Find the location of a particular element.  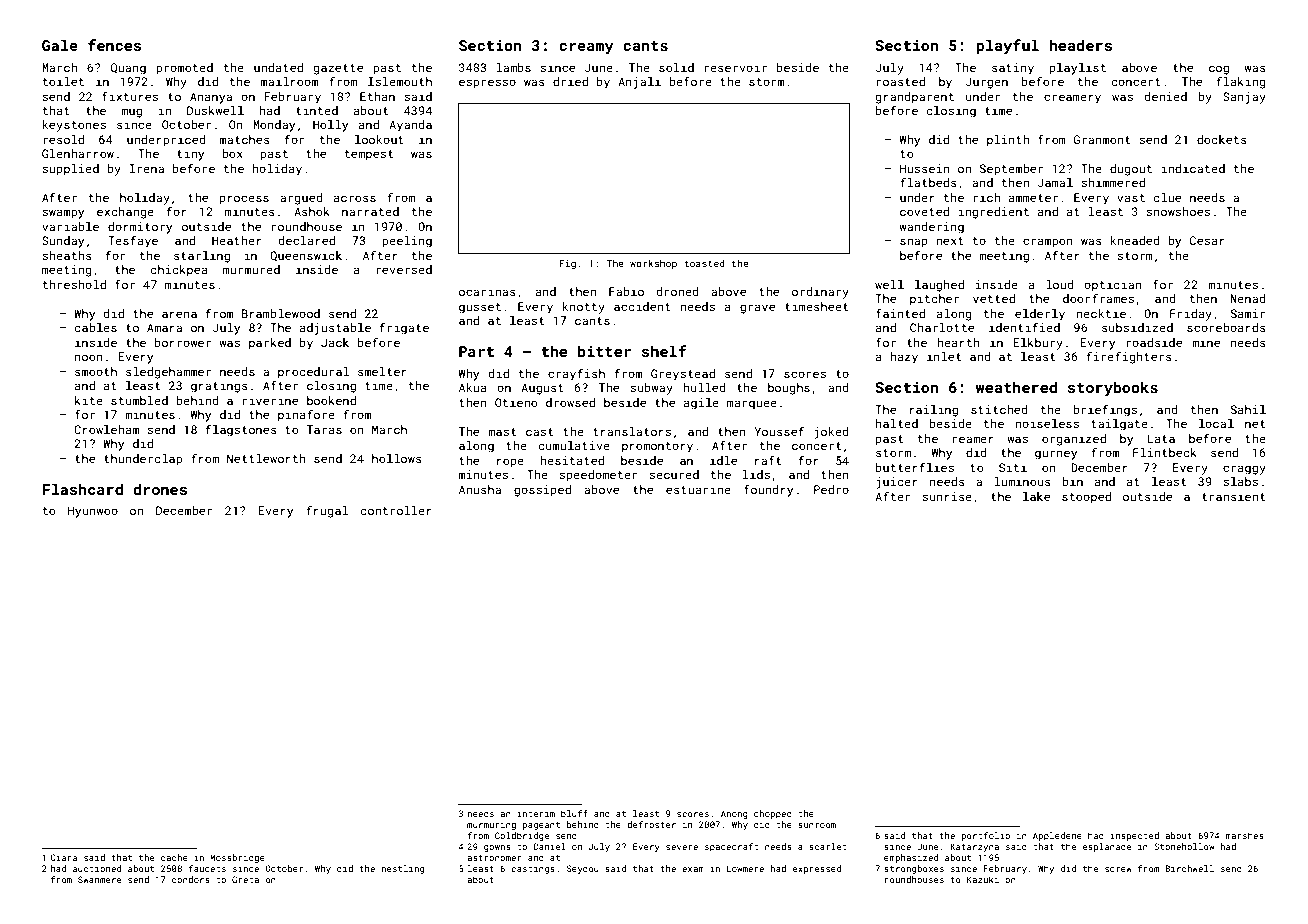

bin is located at coordinates (1072, 481).
